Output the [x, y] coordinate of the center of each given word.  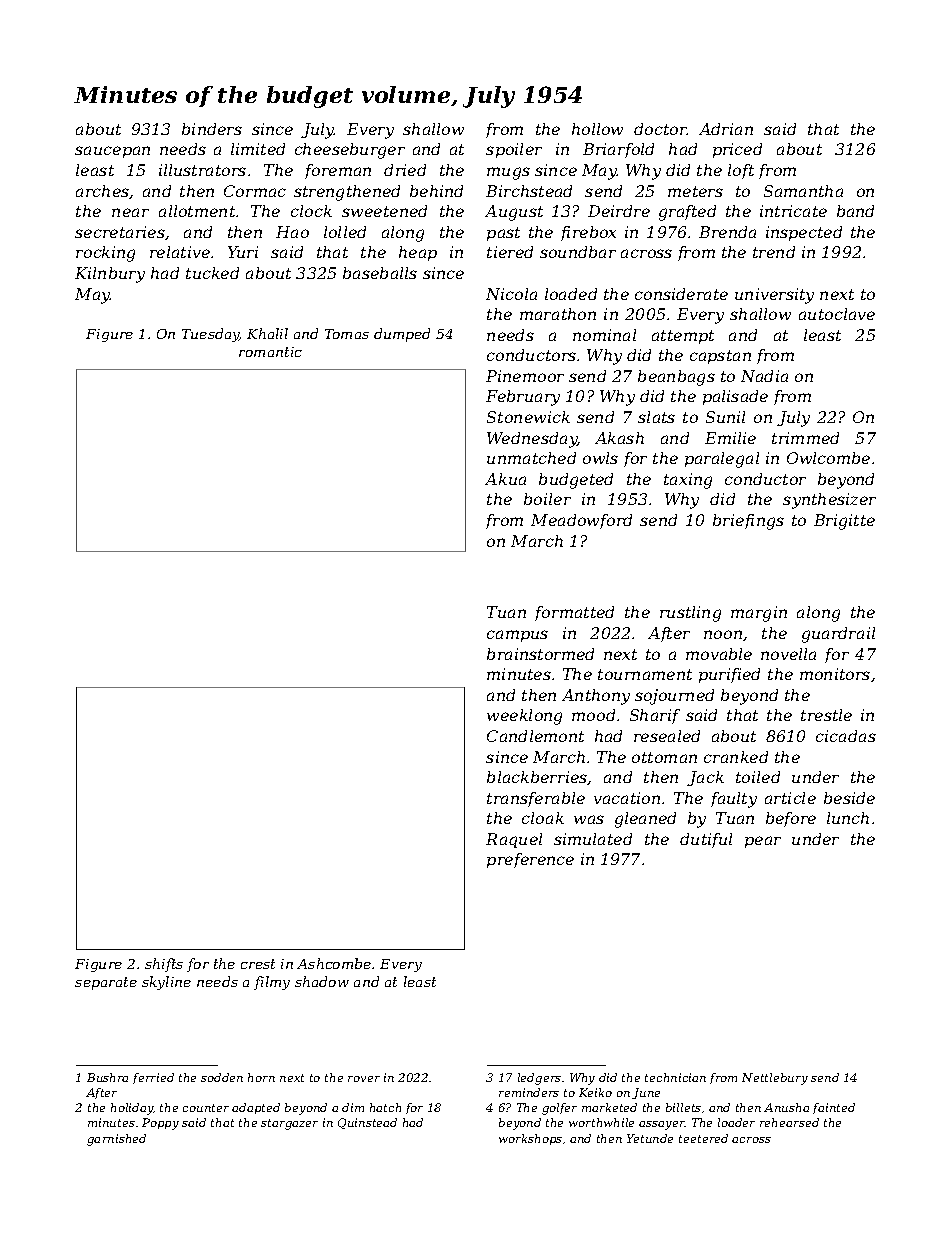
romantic [270, 352]
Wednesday [532, 440]
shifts [164, 965]
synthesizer [829, 501]
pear [763, 842]
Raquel [514, 840]
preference [530, 860]
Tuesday [211, 335]
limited [258, 149]
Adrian [726, 129]
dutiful [706, 840]
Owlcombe [828, 458]
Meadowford [581, 521]
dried [405, 170]
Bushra [107, 1077]
